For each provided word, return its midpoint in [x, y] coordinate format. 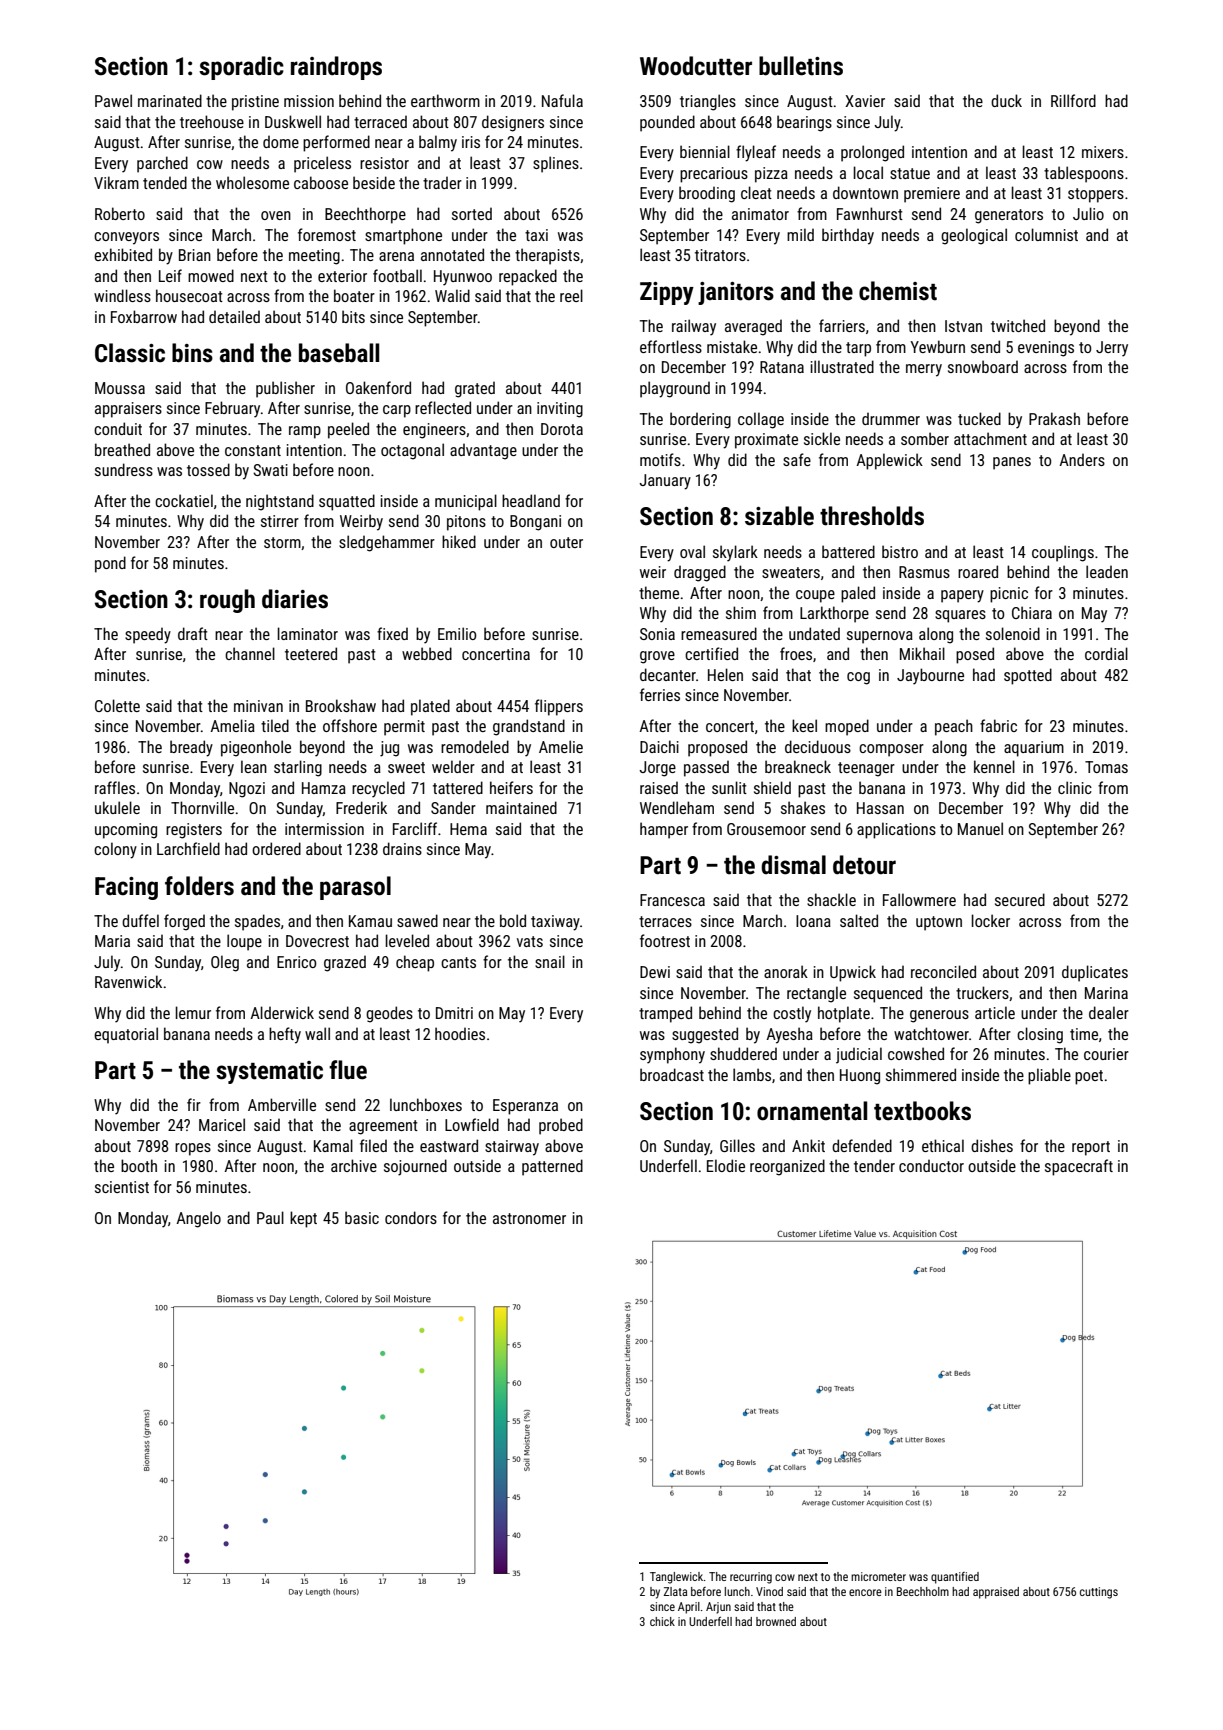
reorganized [787, 1167]
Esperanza [525, 1107]
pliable [1049, 1076]
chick [662, 1621]
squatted [347, 502]
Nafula [562, 100]
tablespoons [1084, 174]
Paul [270, 1217]
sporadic [241, 68]
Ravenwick [128, 981]
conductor [931, 1165]
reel [571, 295]
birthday [848, 236]
